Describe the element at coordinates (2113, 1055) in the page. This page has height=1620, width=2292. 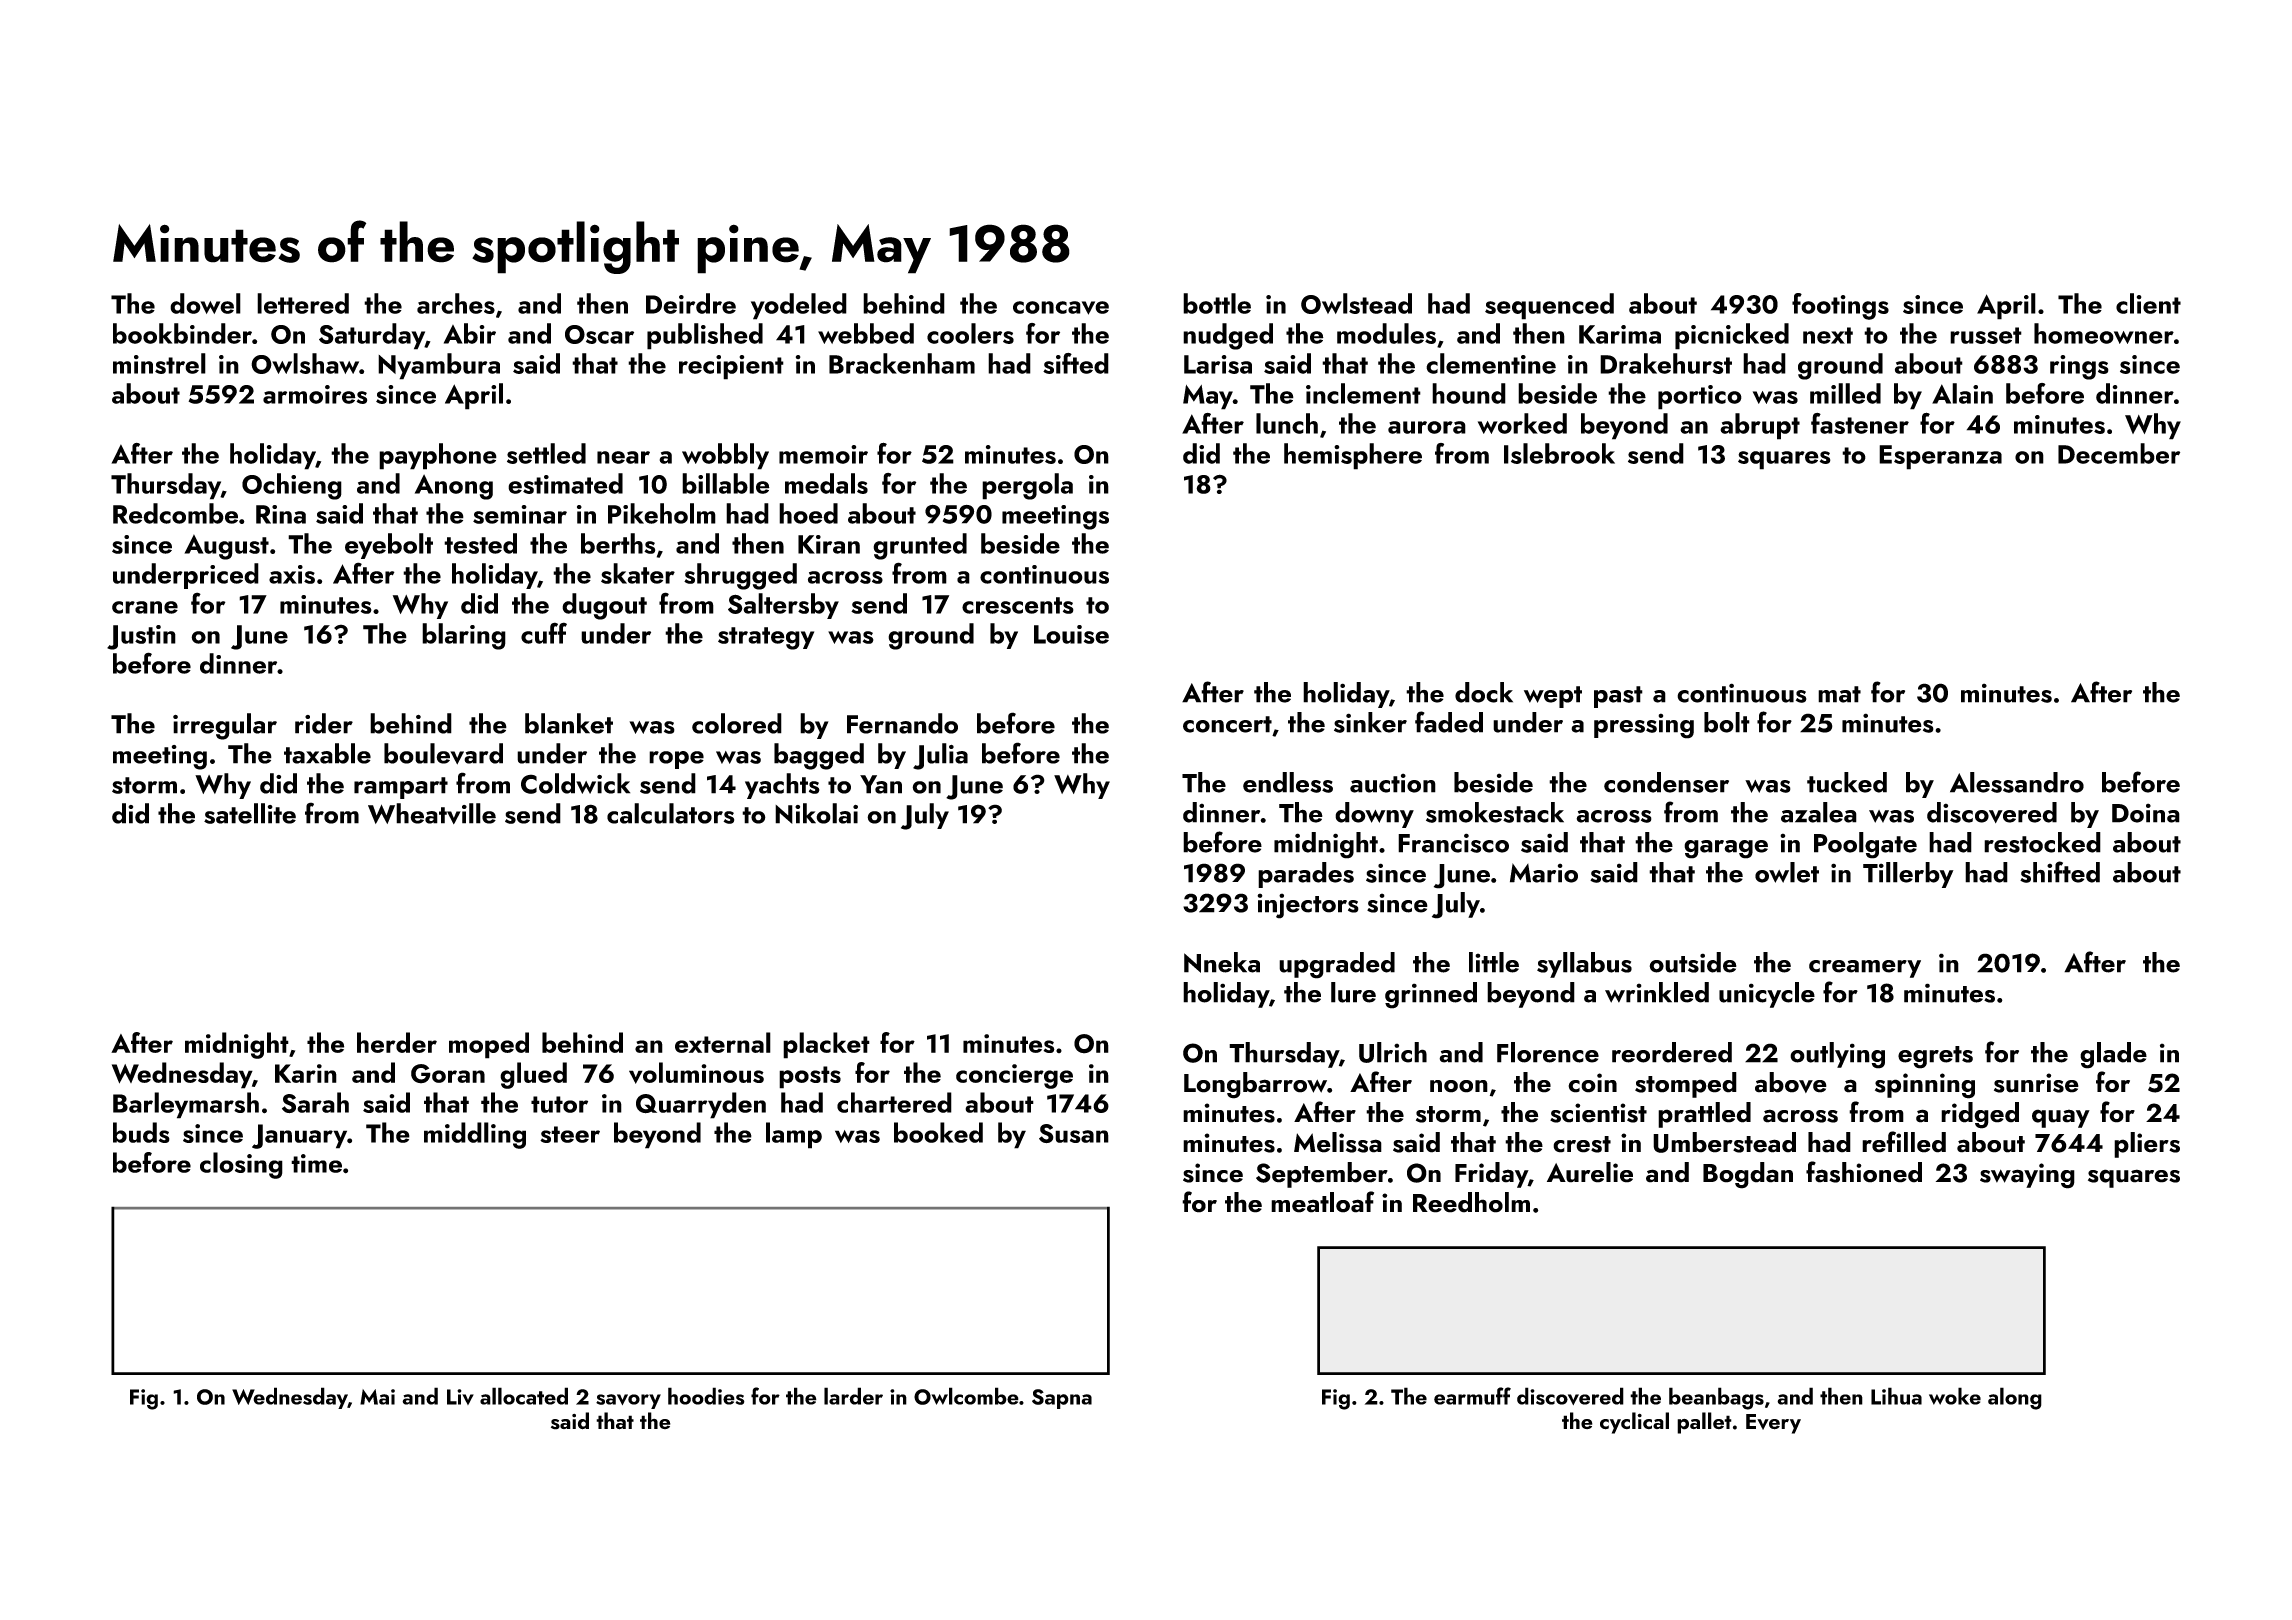
I see `glade` at that location.
